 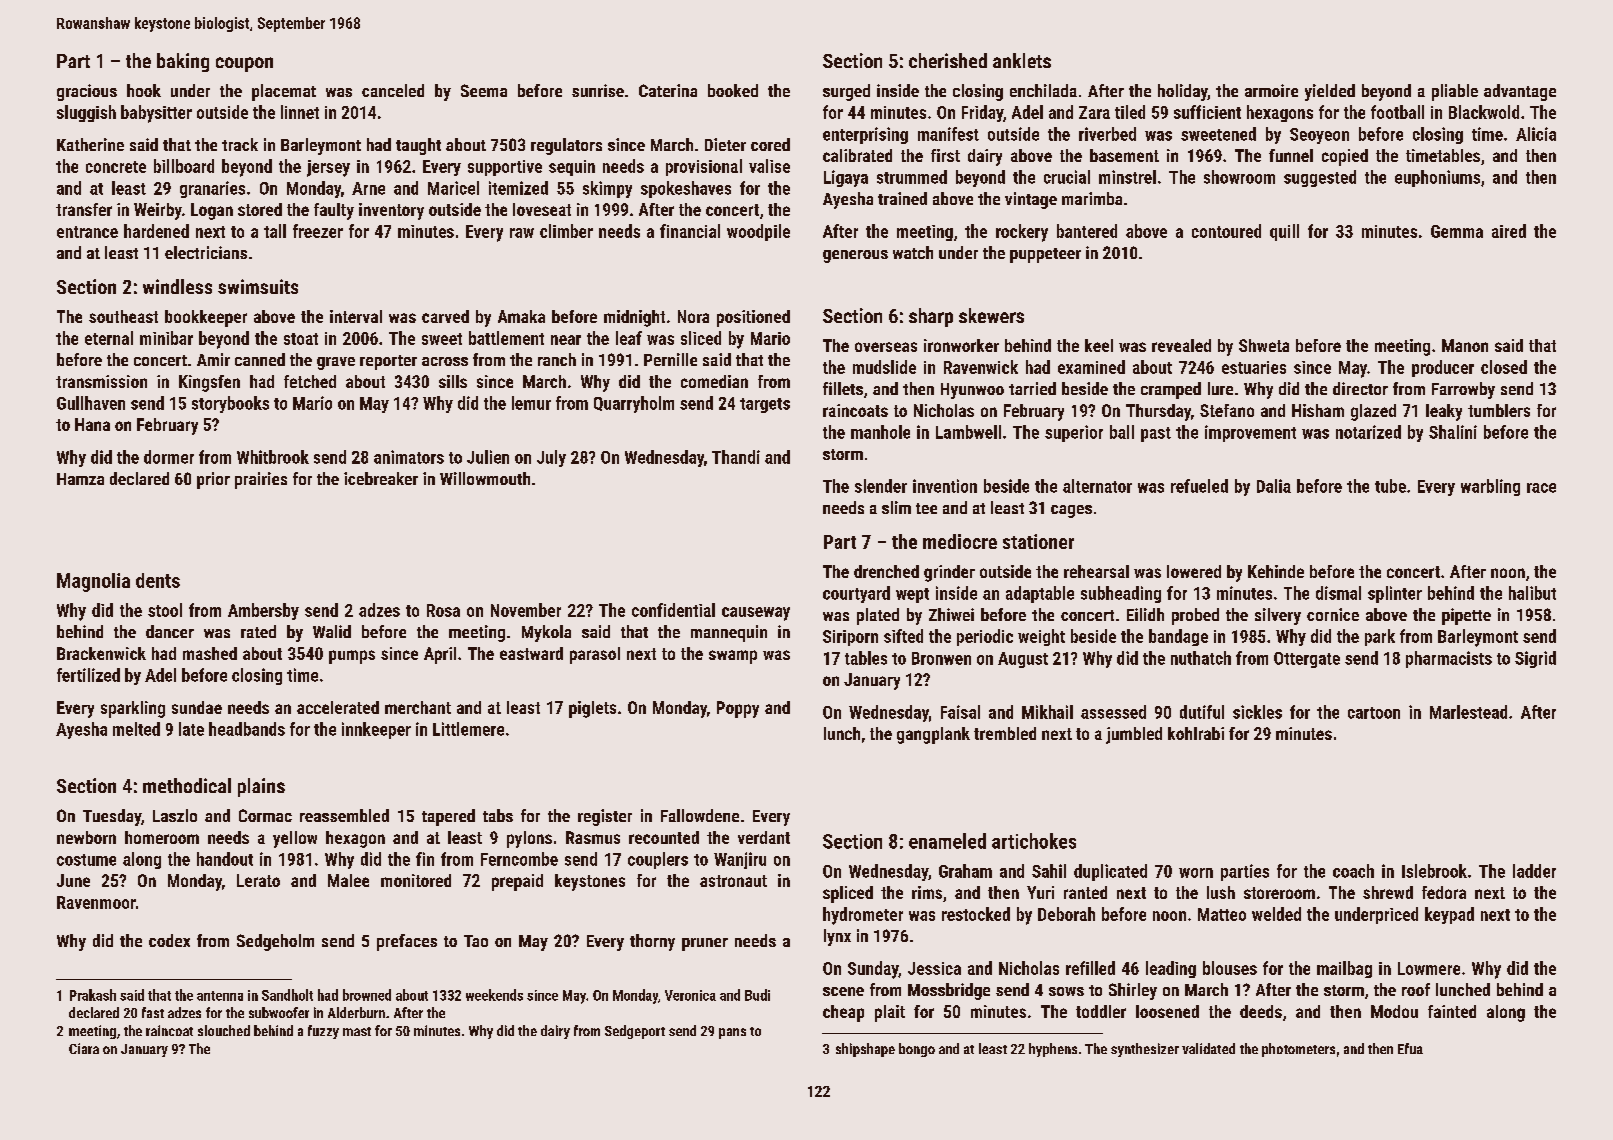 I want to click on race, so click(x=1541, y=488).
